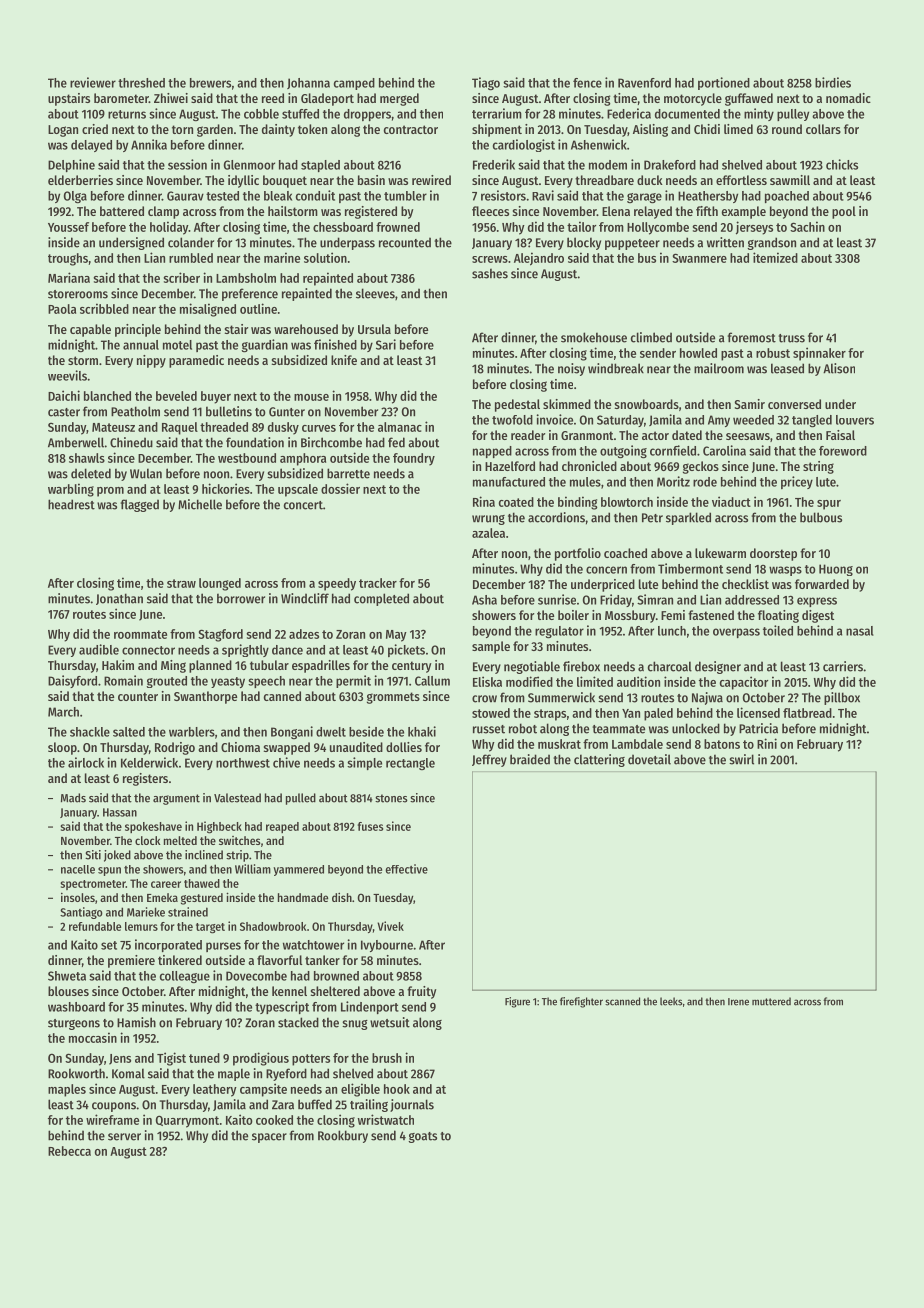  What do you see at coordinates (650, 180) in the page?
I see `duck` at bounding box center [650, 180].
